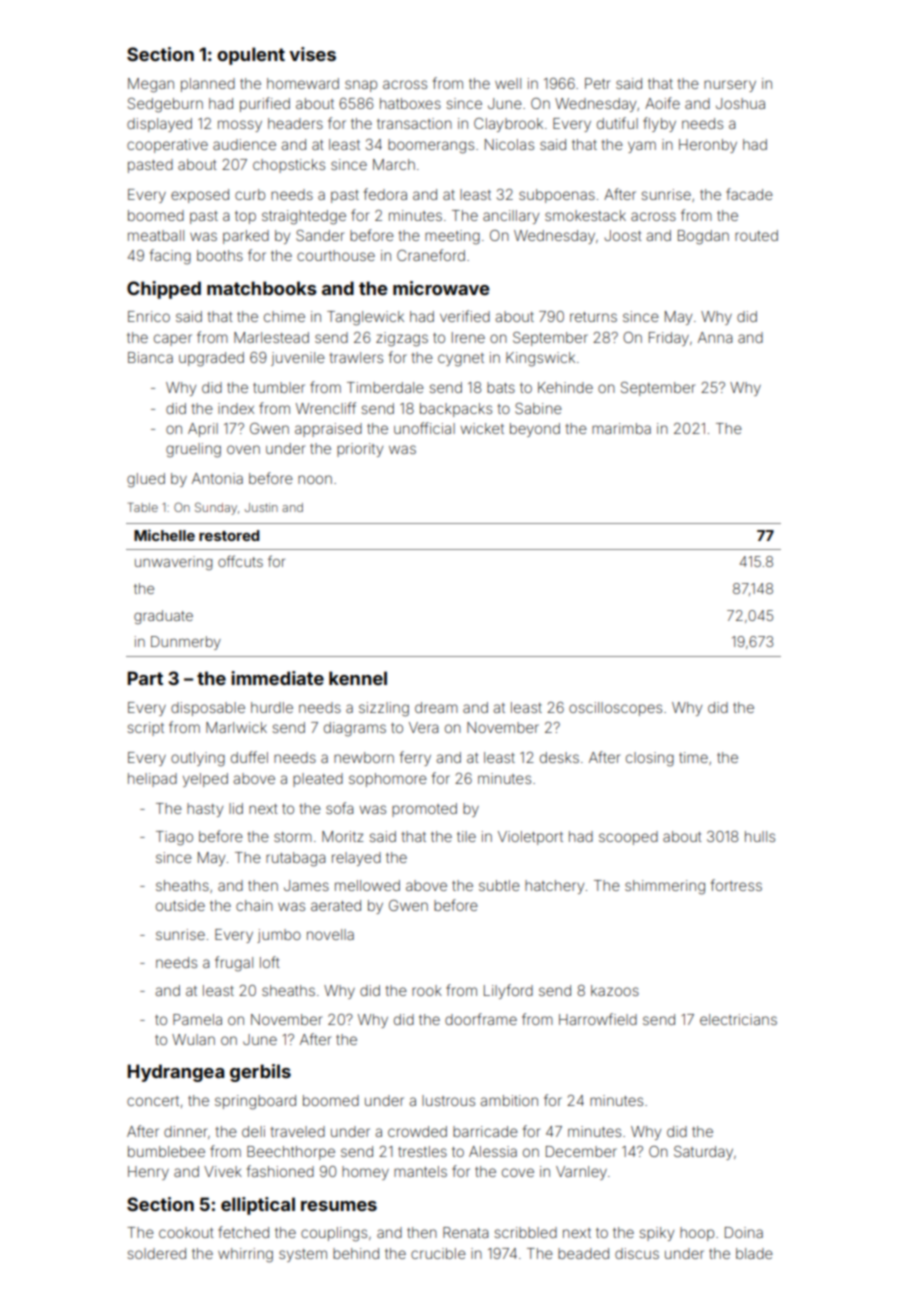 Image resolution: width=908 pixels, height=1316 pixels. I want to click on whirring, so click(245, 1255).
